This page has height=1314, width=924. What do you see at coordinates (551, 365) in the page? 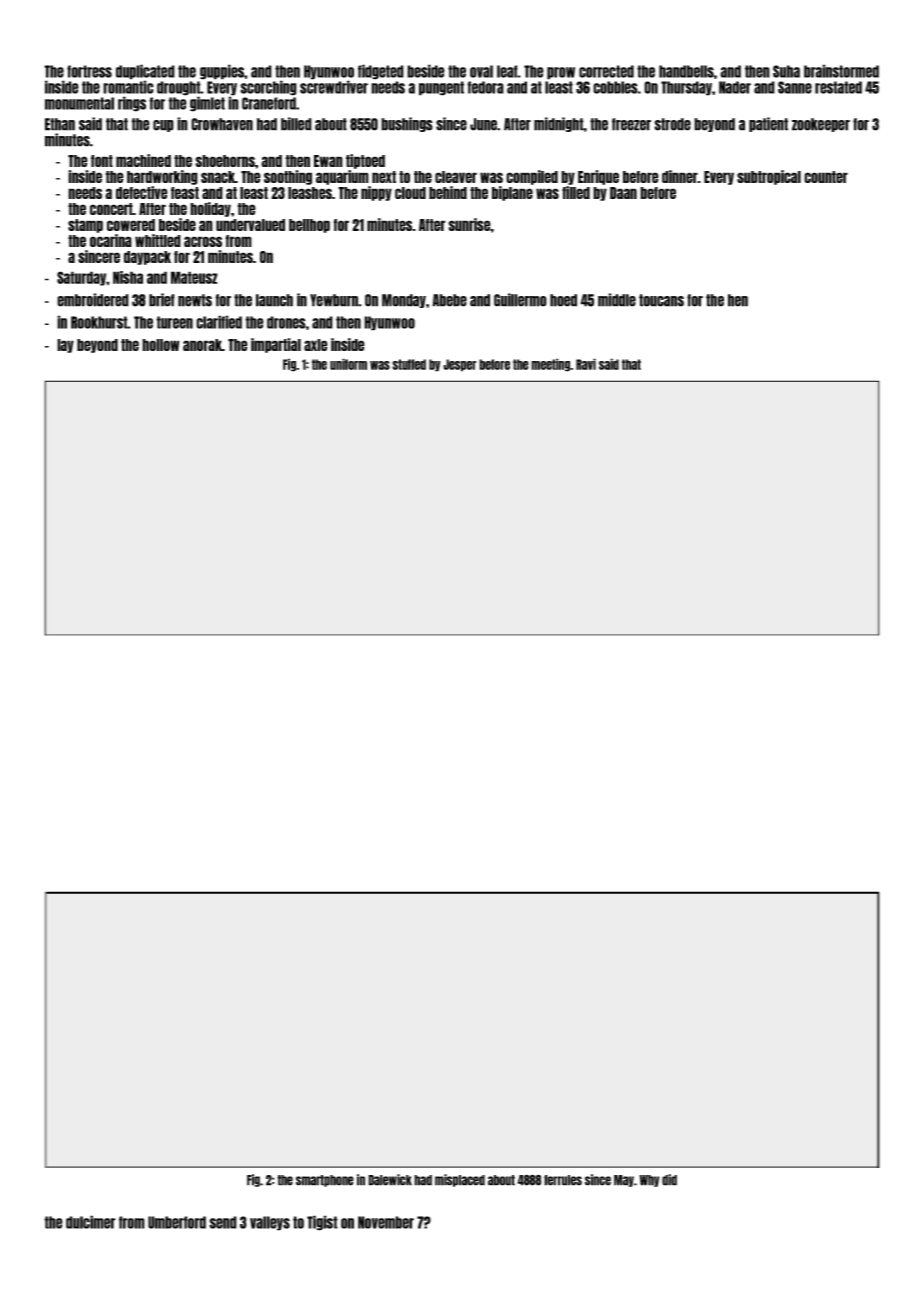
I see `meeting` at bounding box center [551, 365].
